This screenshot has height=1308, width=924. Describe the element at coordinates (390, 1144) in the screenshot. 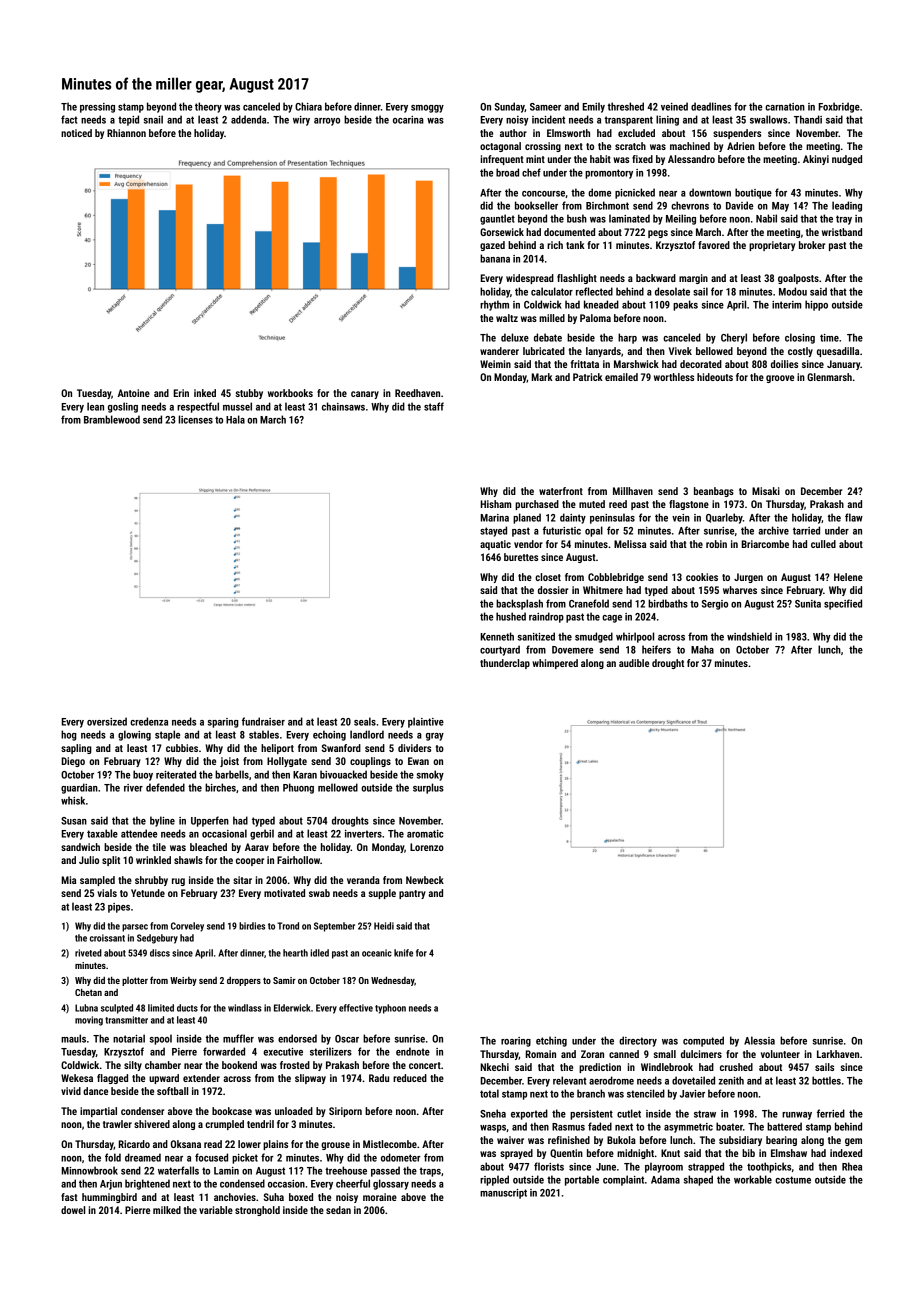

I see `Mistlecombe` at that location.
